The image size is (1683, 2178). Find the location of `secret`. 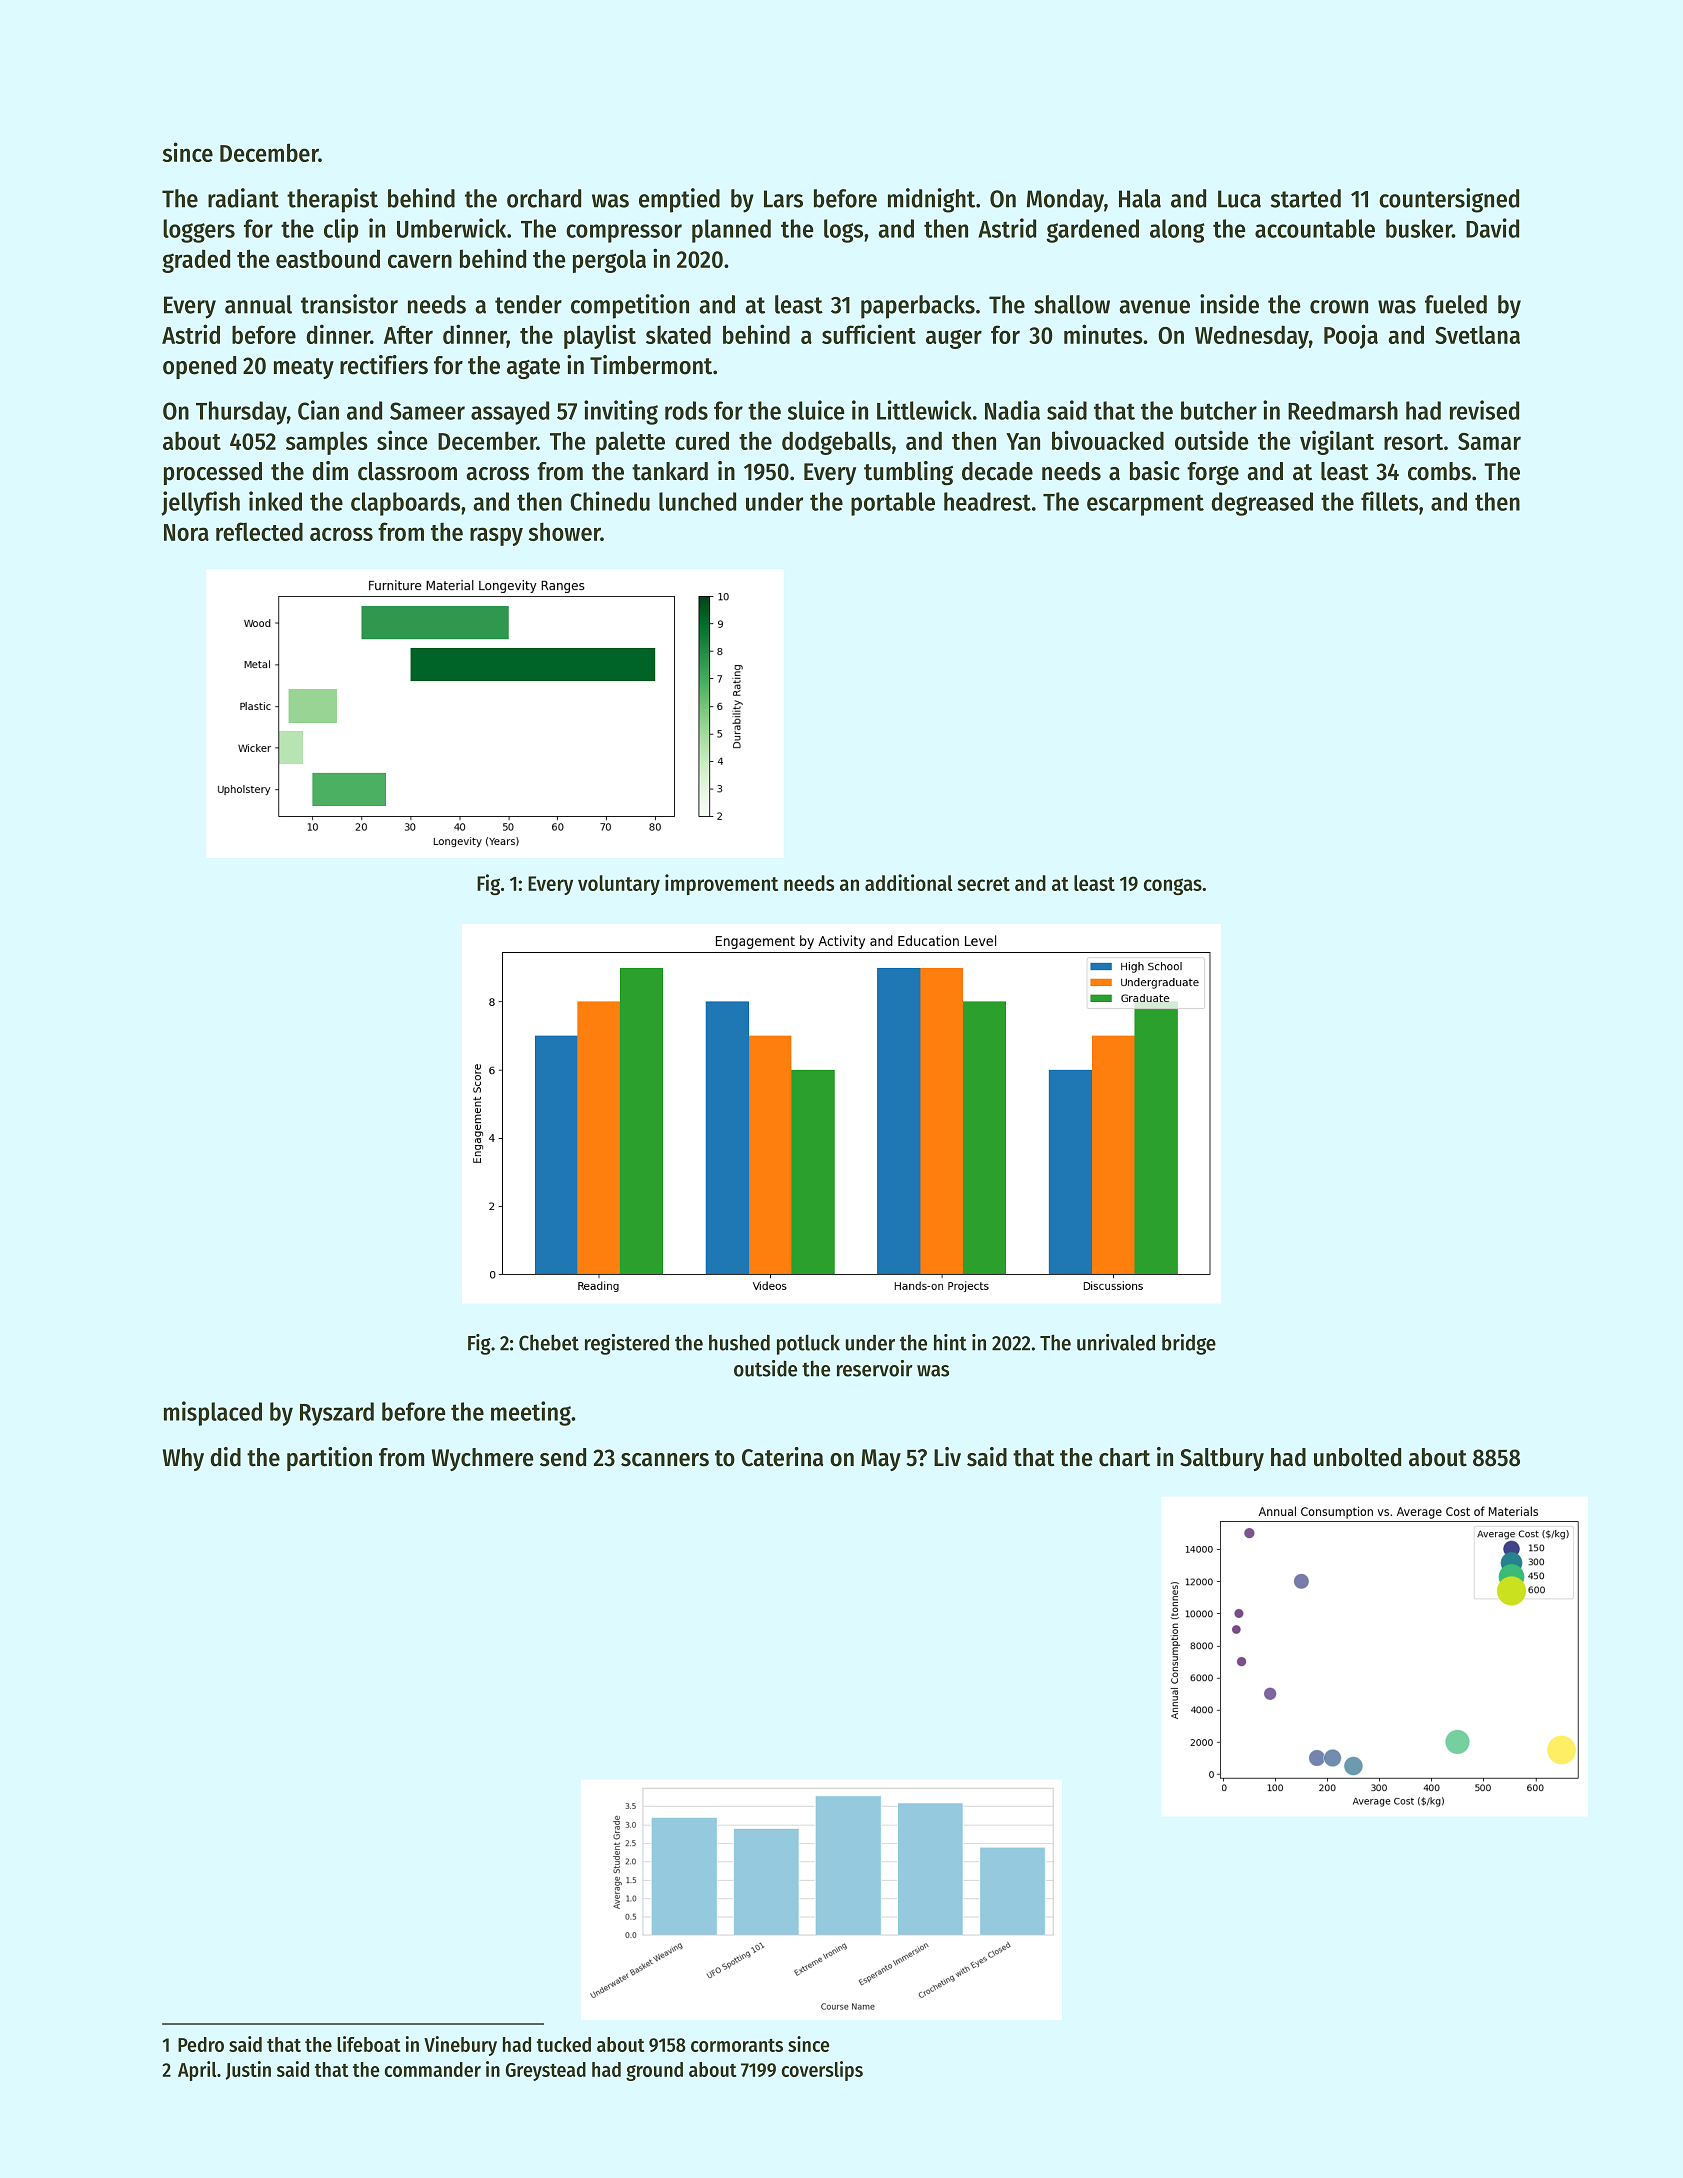

secret is located at coordinates (983, 884).
